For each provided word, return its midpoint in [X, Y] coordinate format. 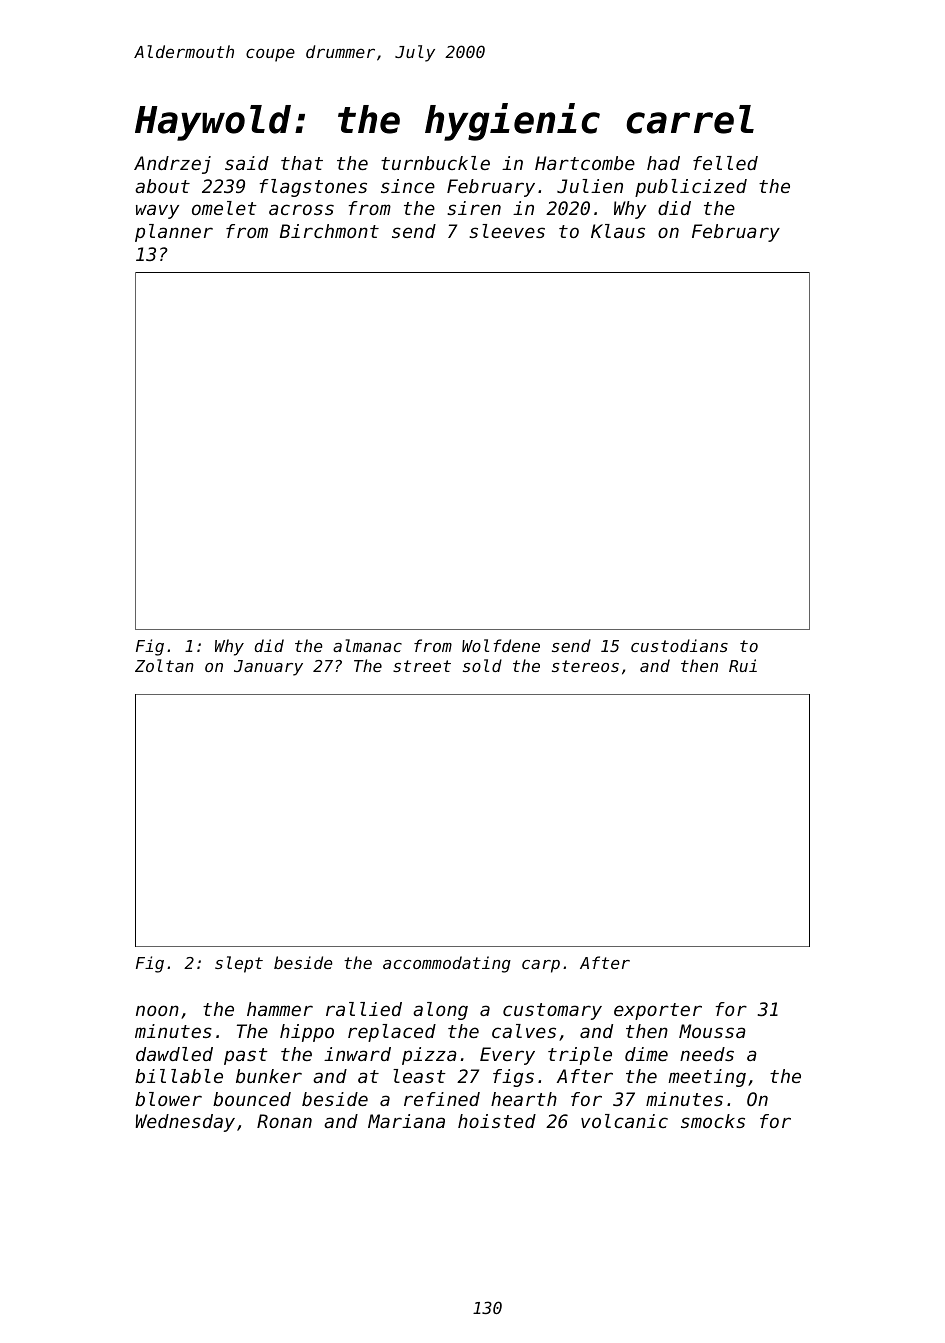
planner [174, 233]
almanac [367, 645]
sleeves [507, 231]
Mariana [406, 1121]
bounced [252, 1099]
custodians [679, 645]
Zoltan [164, 665]
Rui [743, 665]
